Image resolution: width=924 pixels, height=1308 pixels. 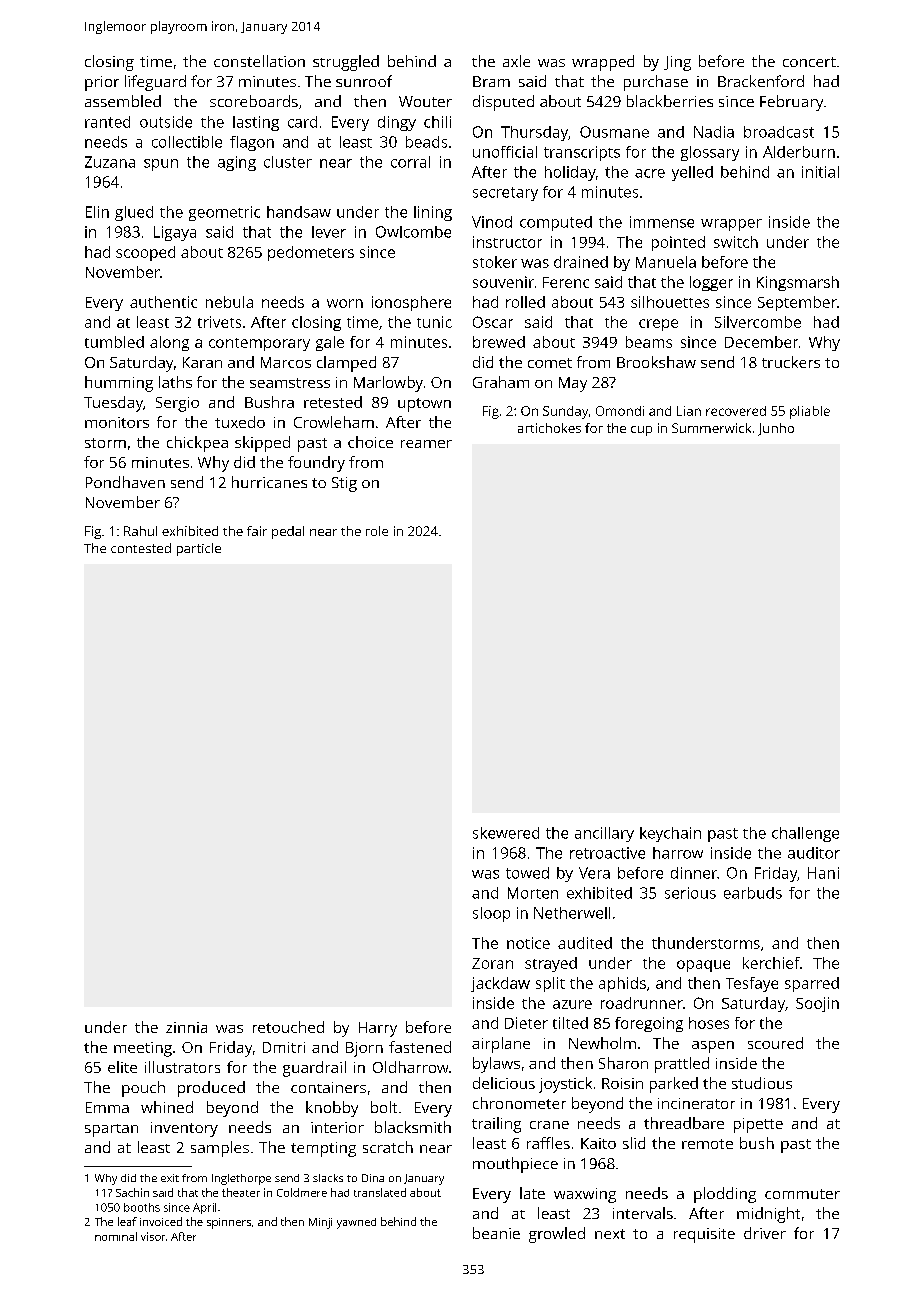 What do you see at coordinates (809, 62) in the screenshot?
I see `concert` at bounding box center [809, 62].
